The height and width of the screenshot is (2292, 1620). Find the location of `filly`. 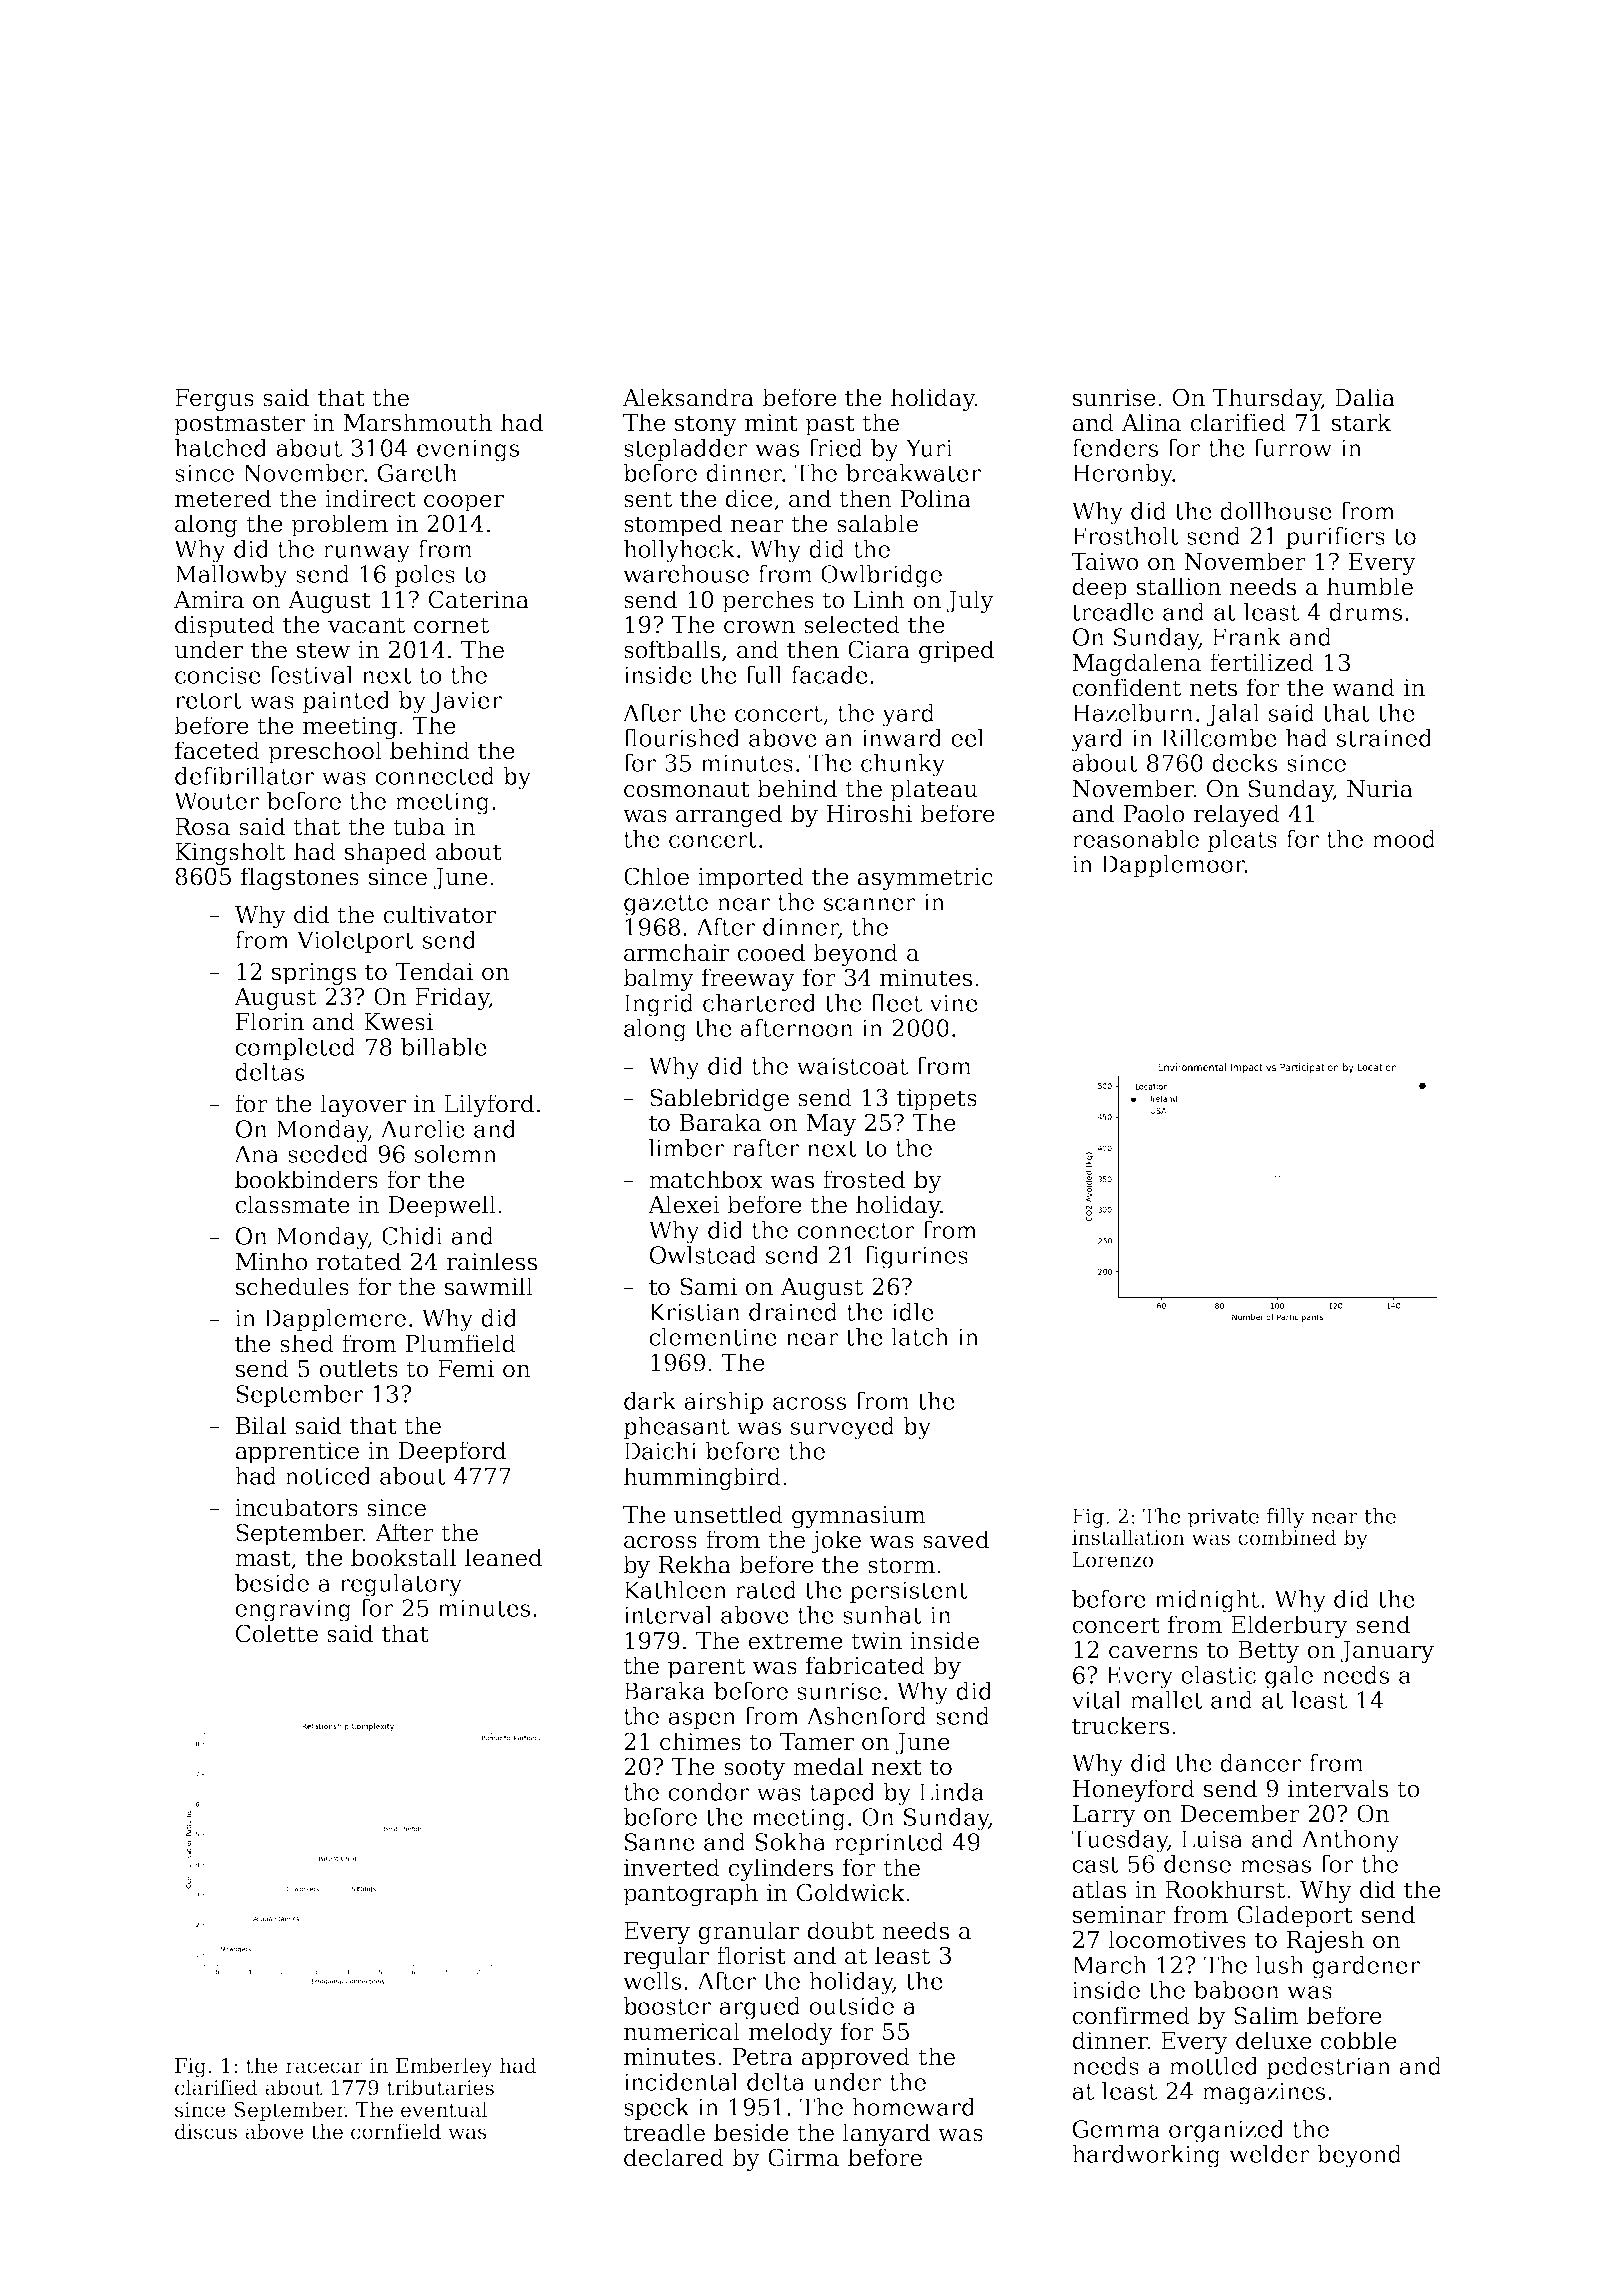

filly is located at coordinates (1285, 1518).
